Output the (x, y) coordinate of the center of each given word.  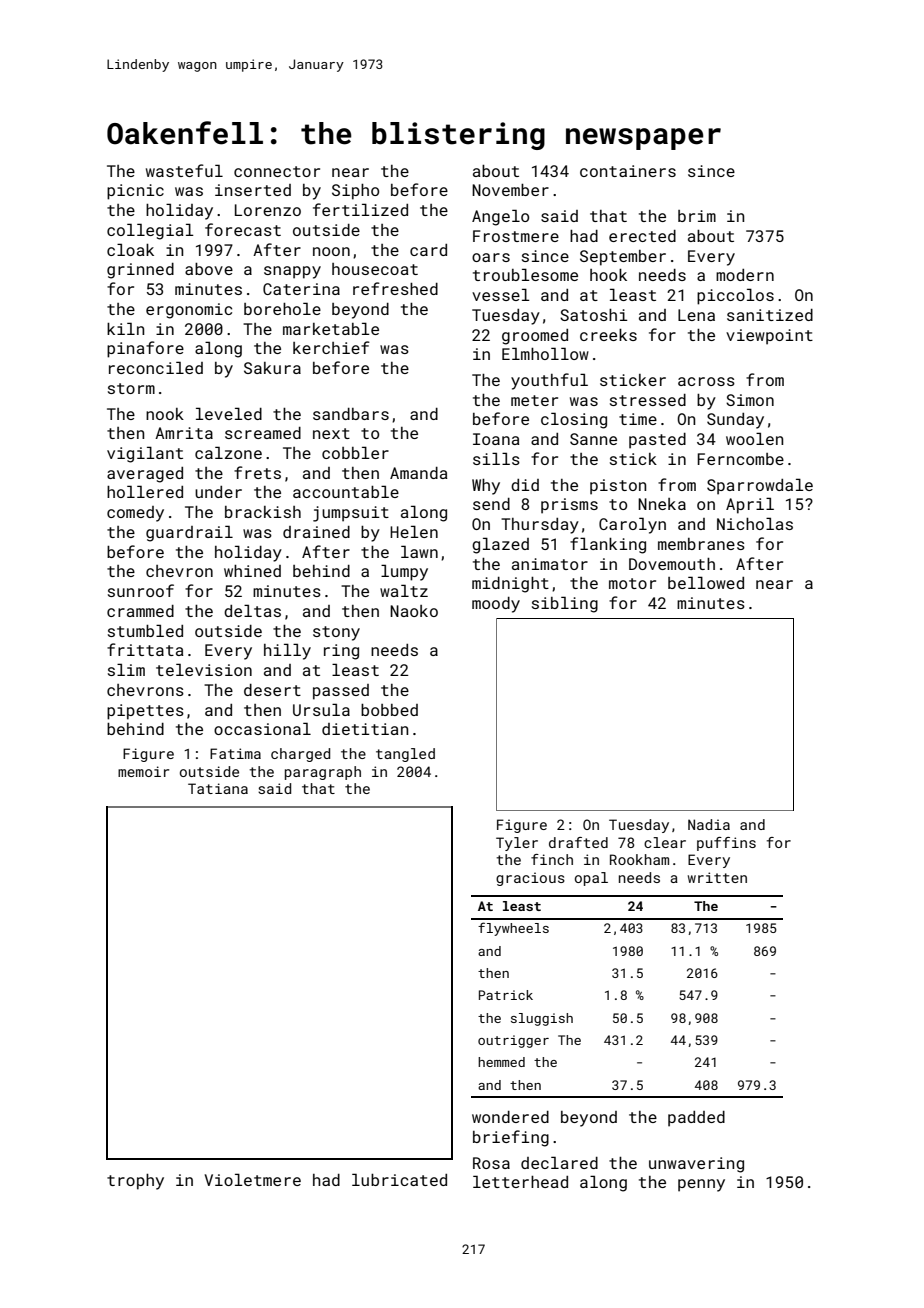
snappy (292, 272)
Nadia (709, 824)
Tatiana (218, 788)
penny (701, 1185)
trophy (135, 1182)
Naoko (414, 611)
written (717, 877)
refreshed (395, 288)
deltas (252, 610)
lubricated (399, 1179)
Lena (696, 315)
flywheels (513, 929)
